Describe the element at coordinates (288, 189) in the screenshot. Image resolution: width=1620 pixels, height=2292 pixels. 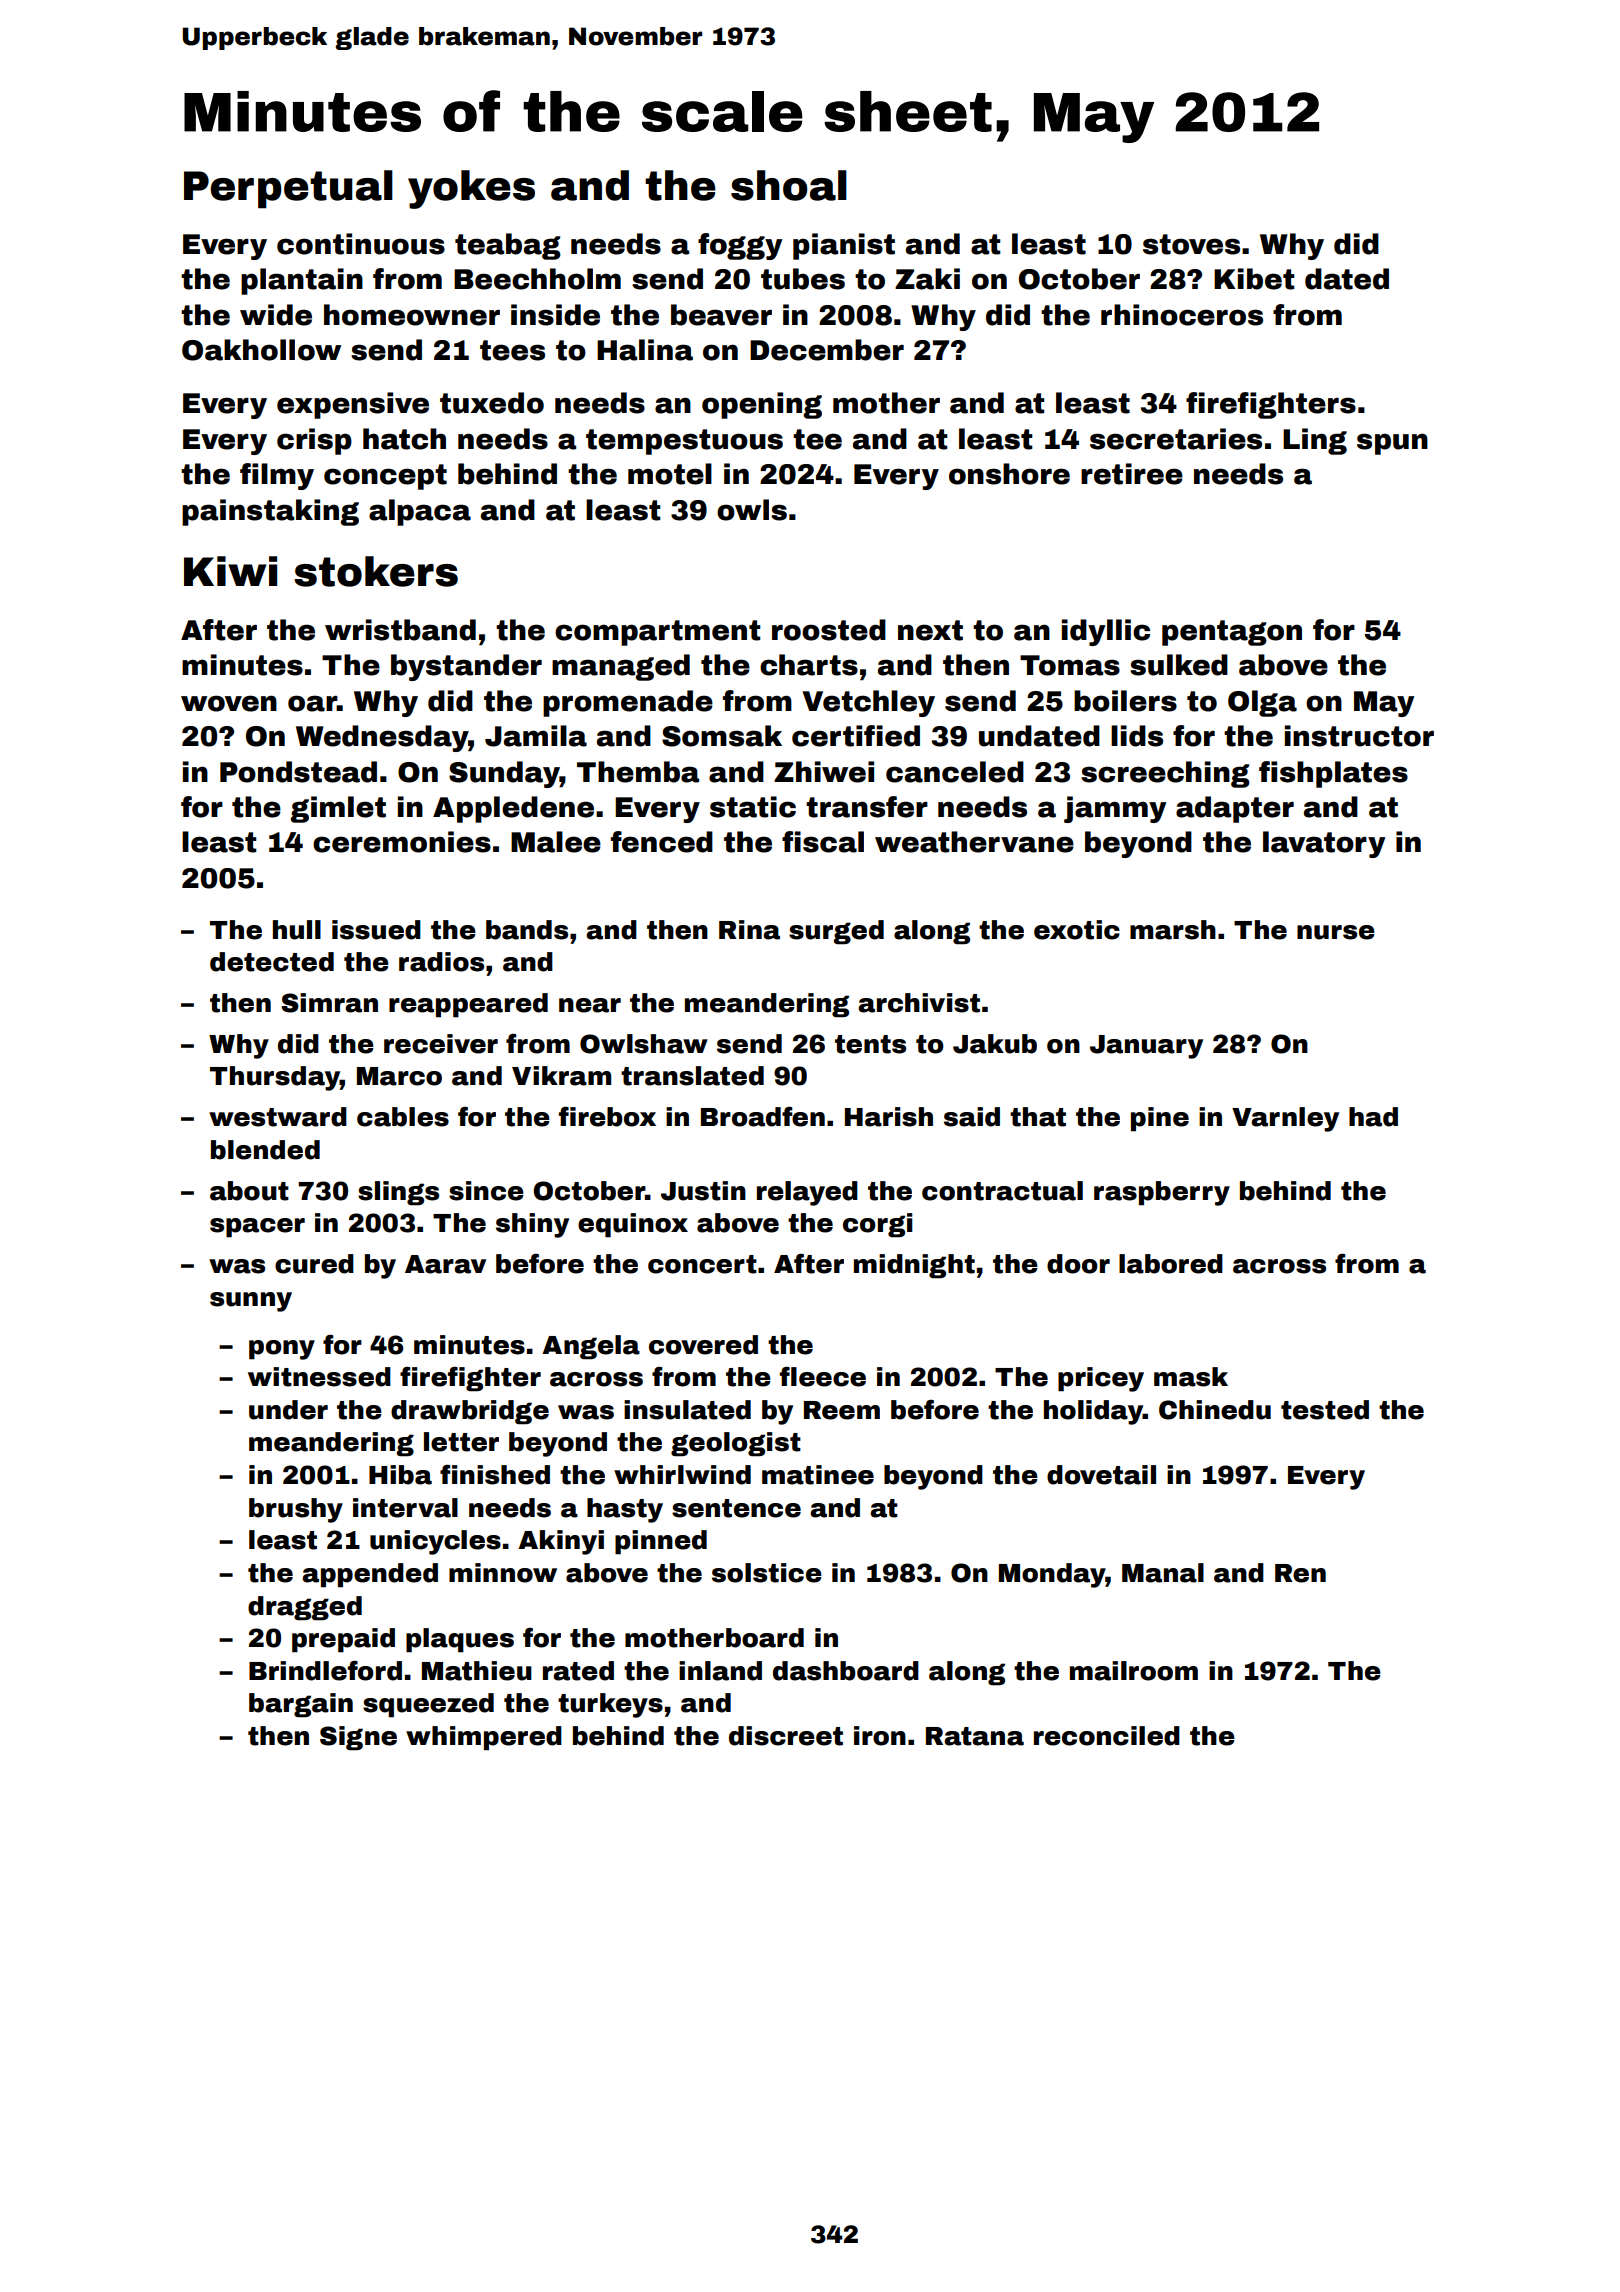
I see `Perpetual` at that location.
